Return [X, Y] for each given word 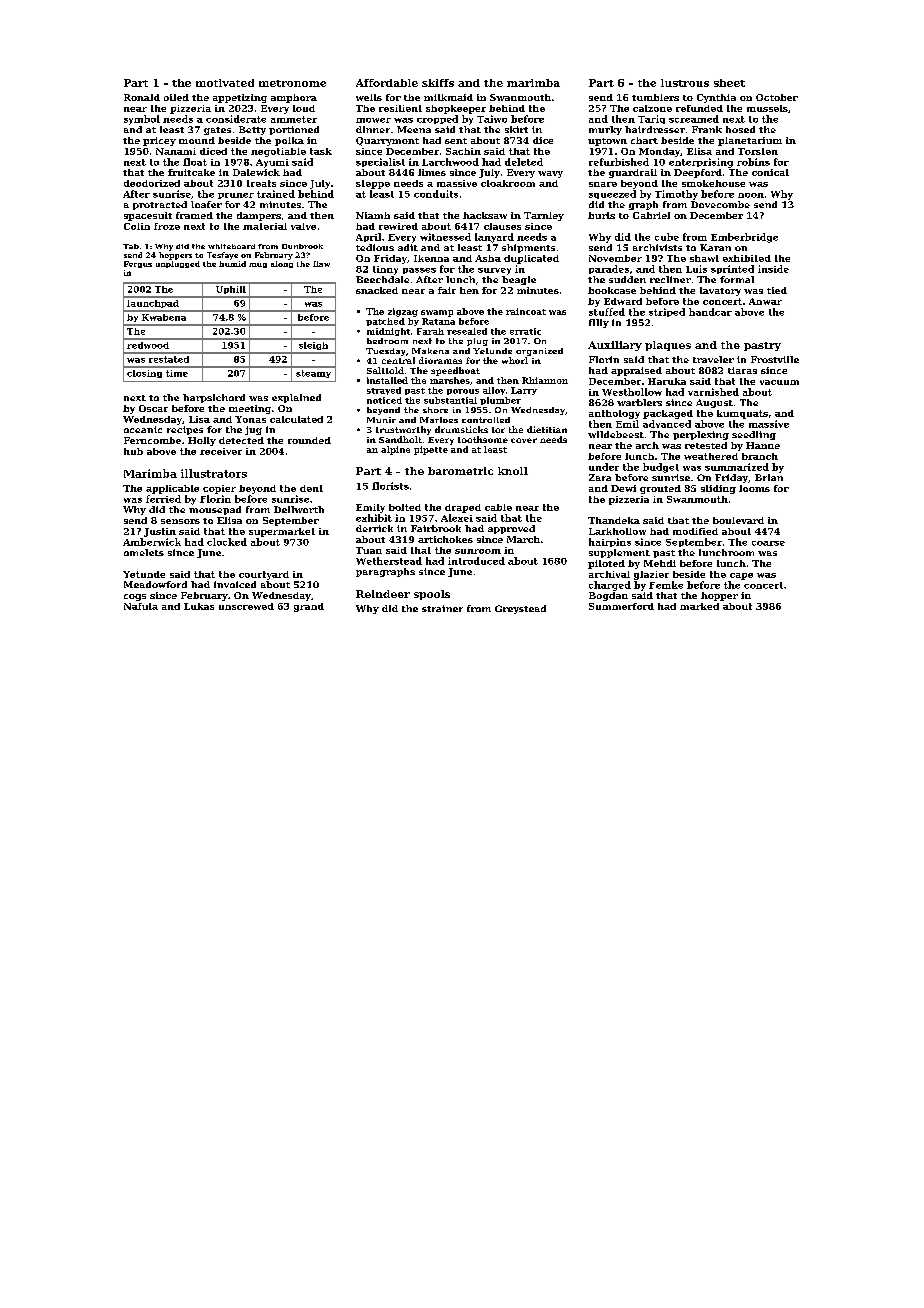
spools [432, 595]
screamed [694, 119]
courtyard [264, 575]
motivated [225, 83]
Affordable [387, 83]
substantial [450, 400]
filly [599, 323]
